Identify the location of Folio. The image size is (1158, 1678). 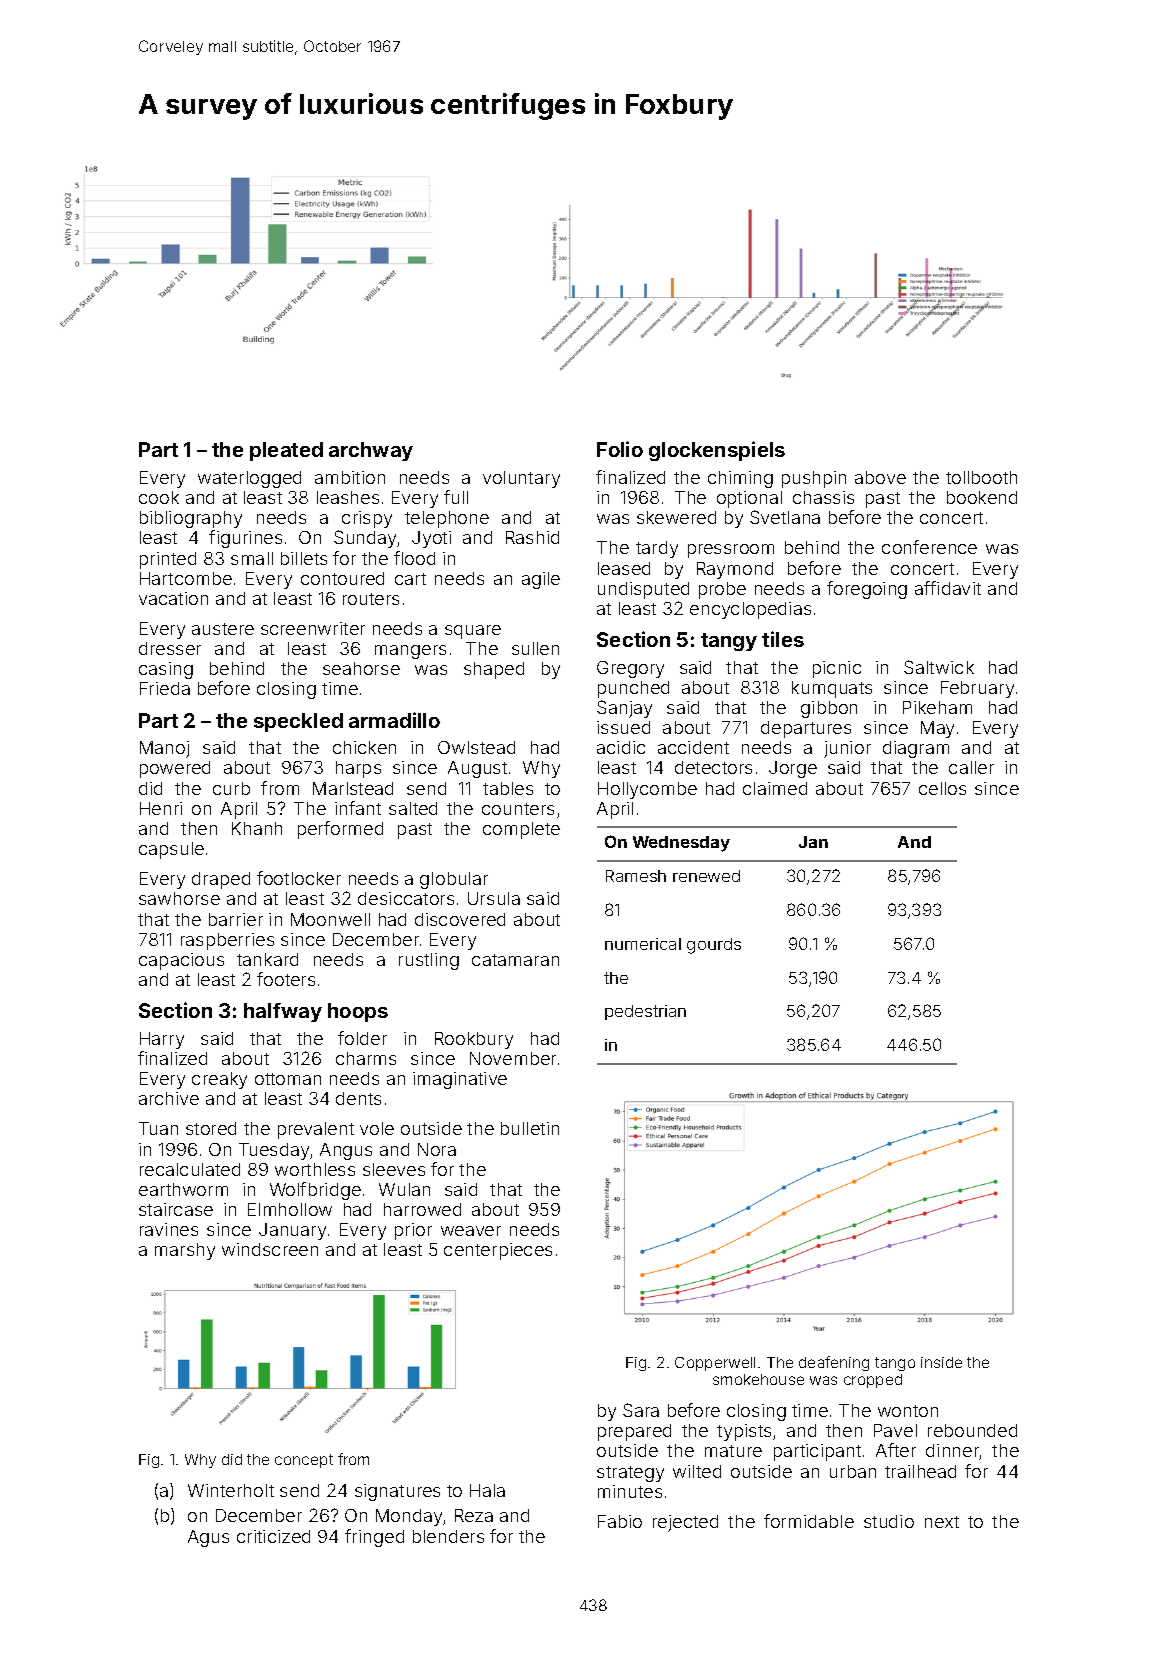
(620, 449).
